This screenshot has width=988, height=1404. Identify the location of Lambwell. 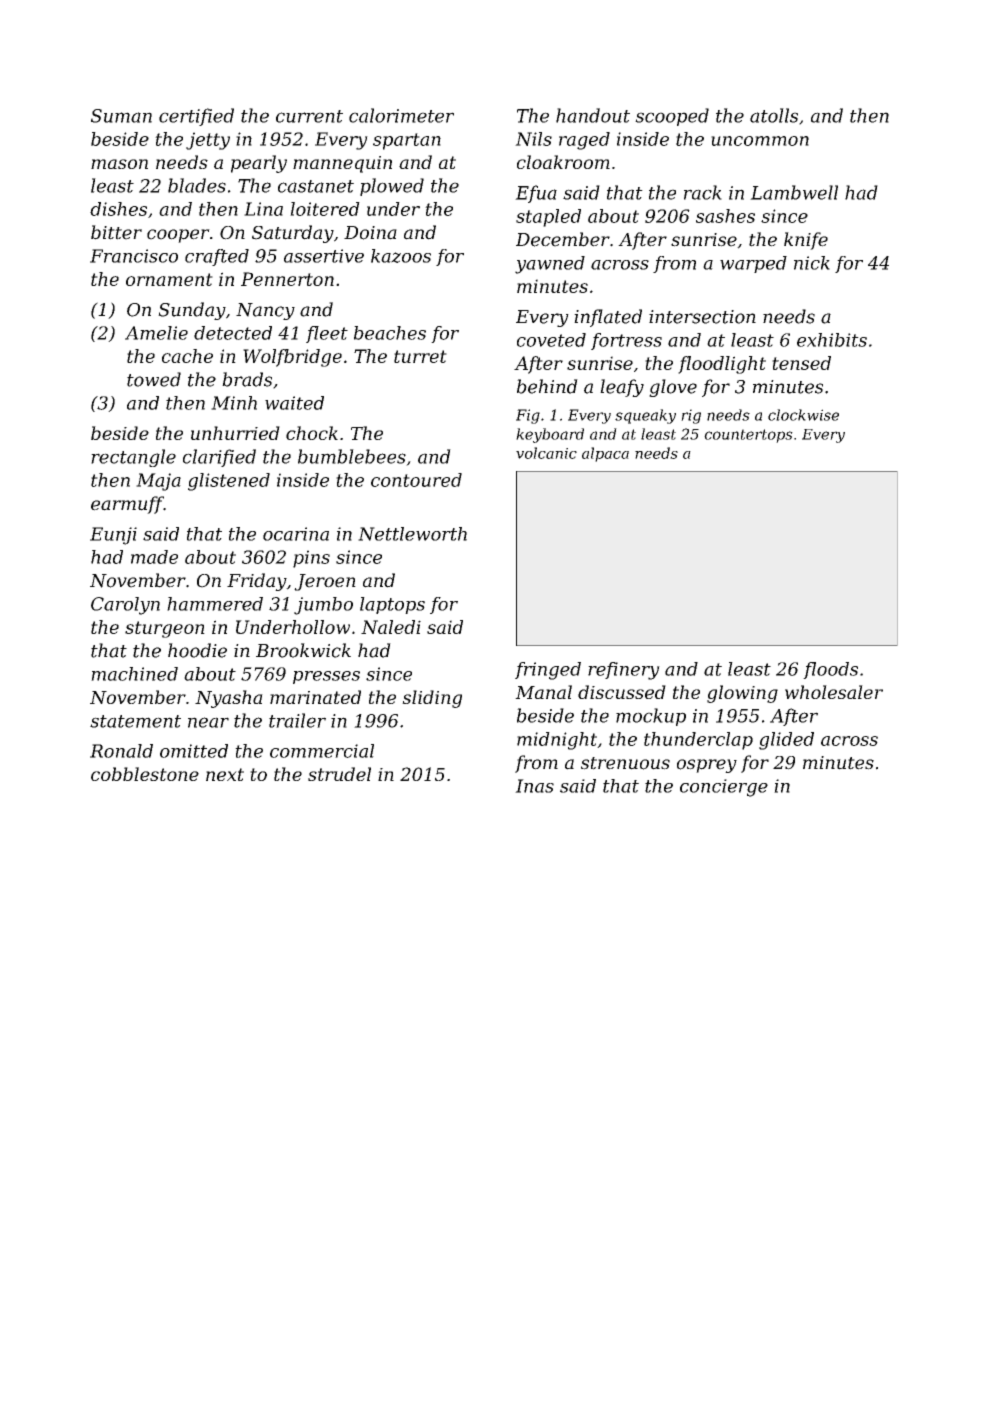
(794, 192).
